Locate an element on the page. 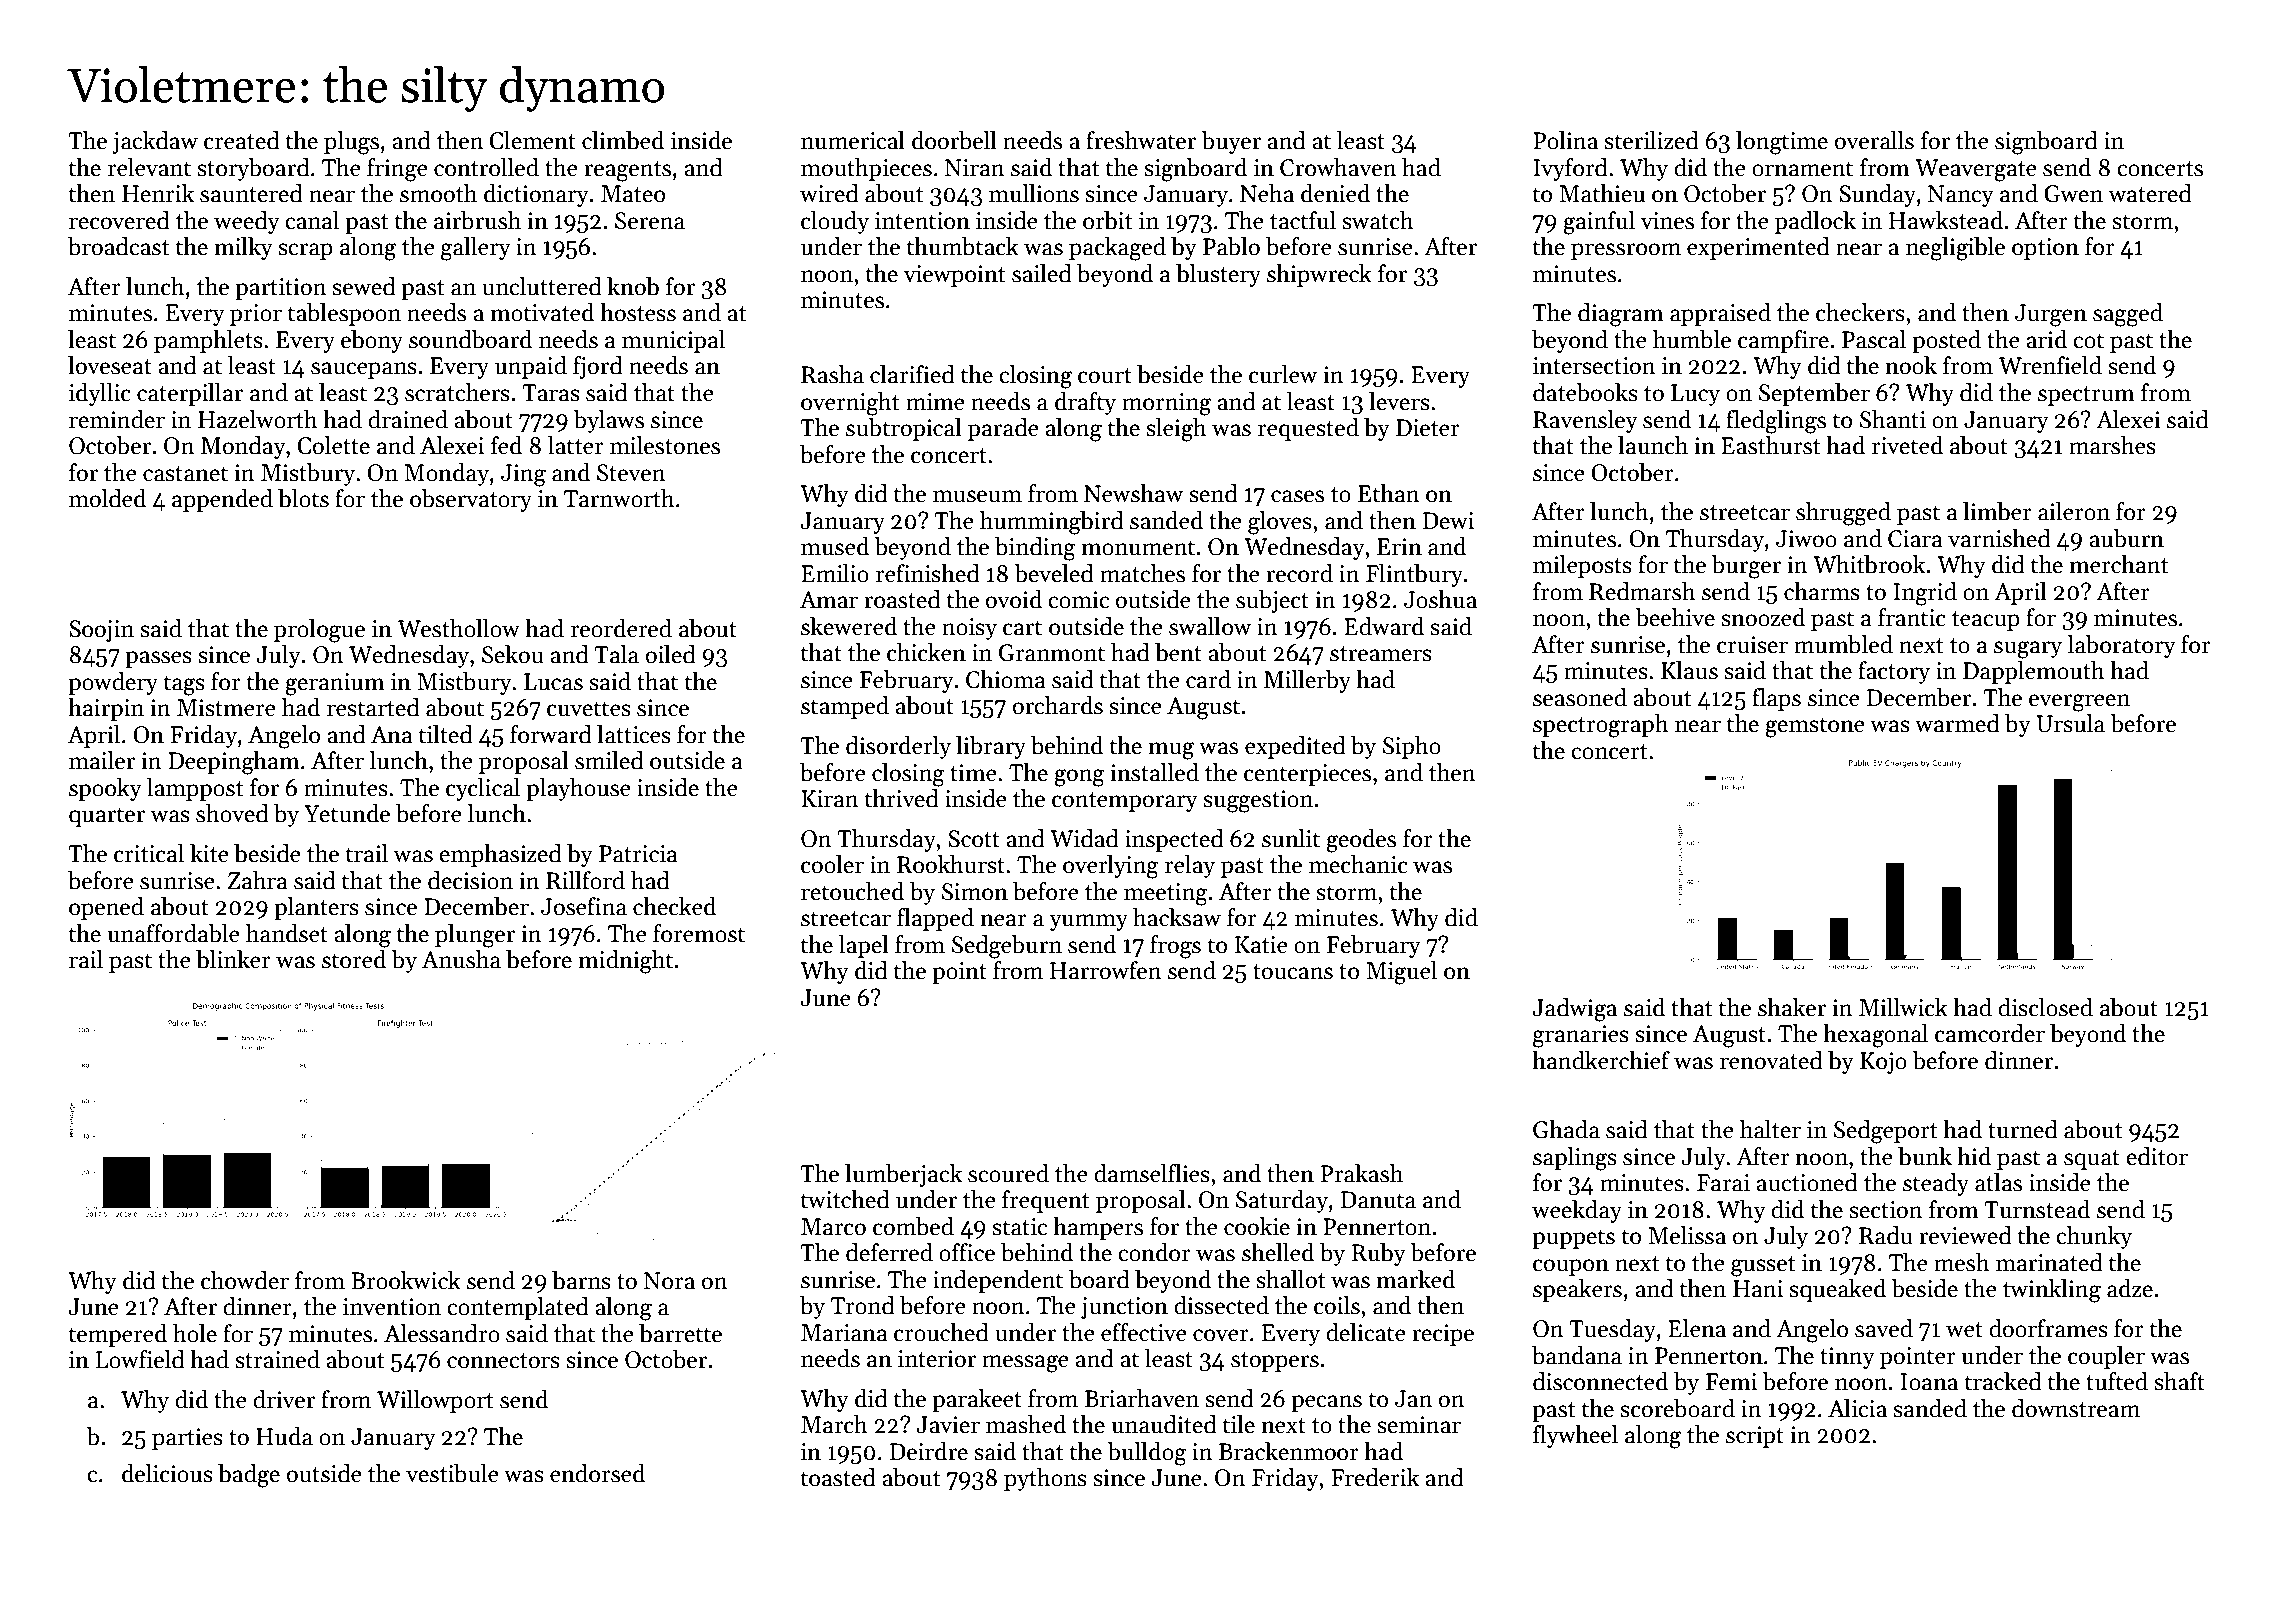  Millwick is located at coordinates (1903, 1007).
